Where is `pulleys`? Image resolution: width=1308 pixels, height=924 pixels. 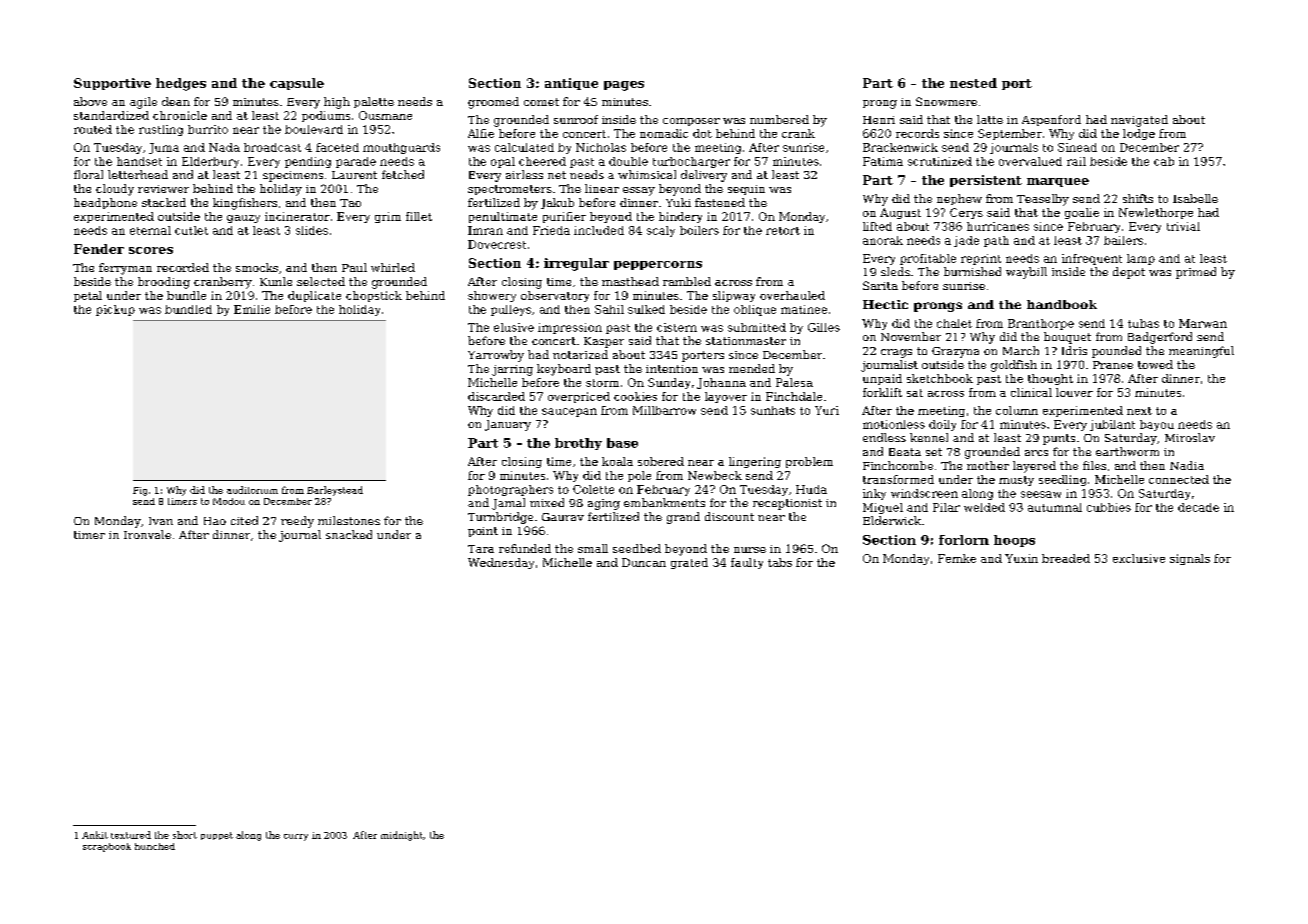
pulleys is located at coordinates (511, 310).
